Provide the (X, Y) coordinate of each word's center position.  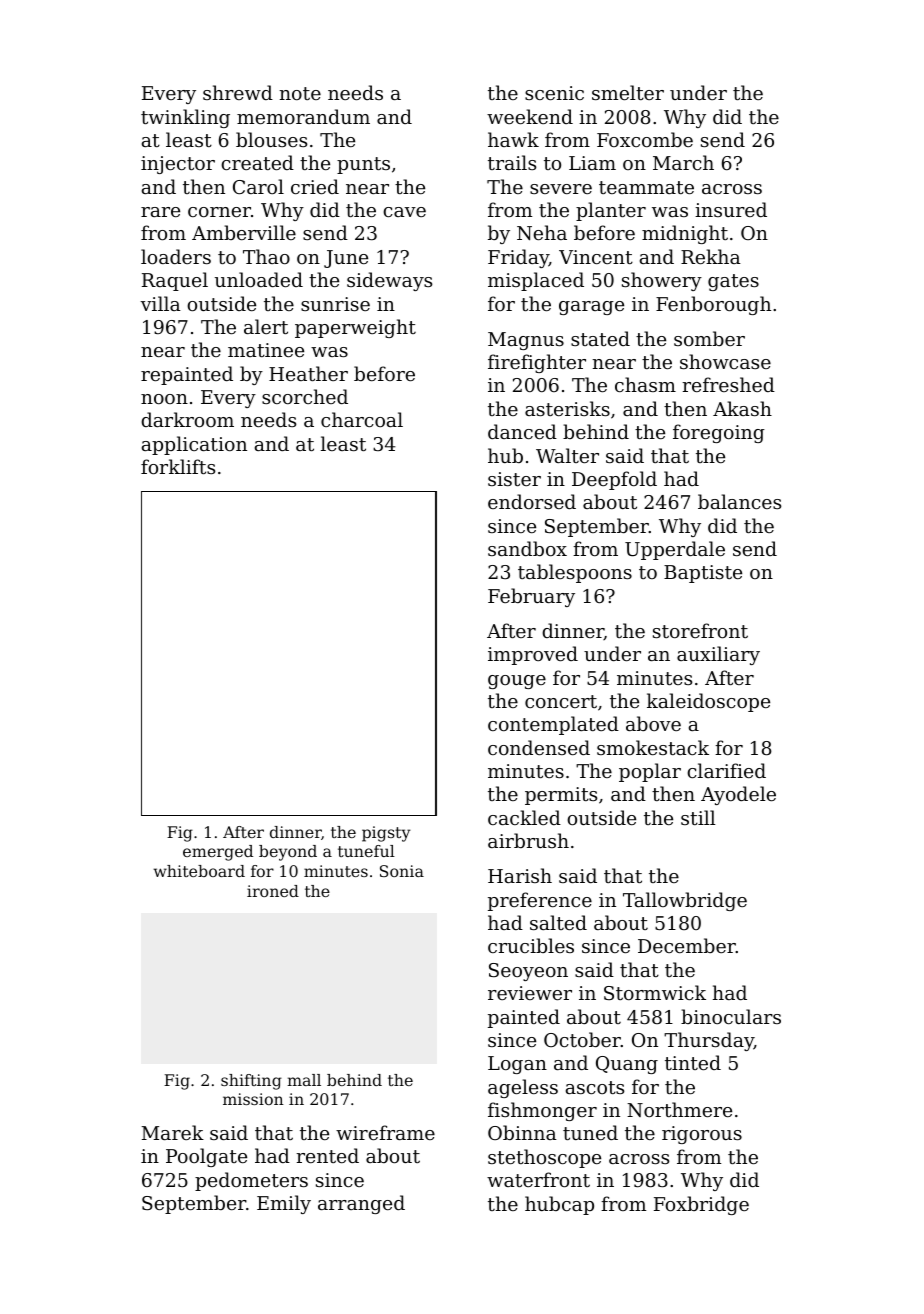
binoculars (731, 1016)
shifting (251, 1082)
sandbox (527, 548)
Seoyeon (528, 972)
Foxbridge (701, 1205)
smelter (628, 92)
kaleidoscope (708, 702)
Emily (284, 1204)
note (300, 93)
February (531, 597)
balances (739, 501)
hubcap (559, 1205)
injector (178, 165)
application (194, 445)
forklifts (178, 466)
